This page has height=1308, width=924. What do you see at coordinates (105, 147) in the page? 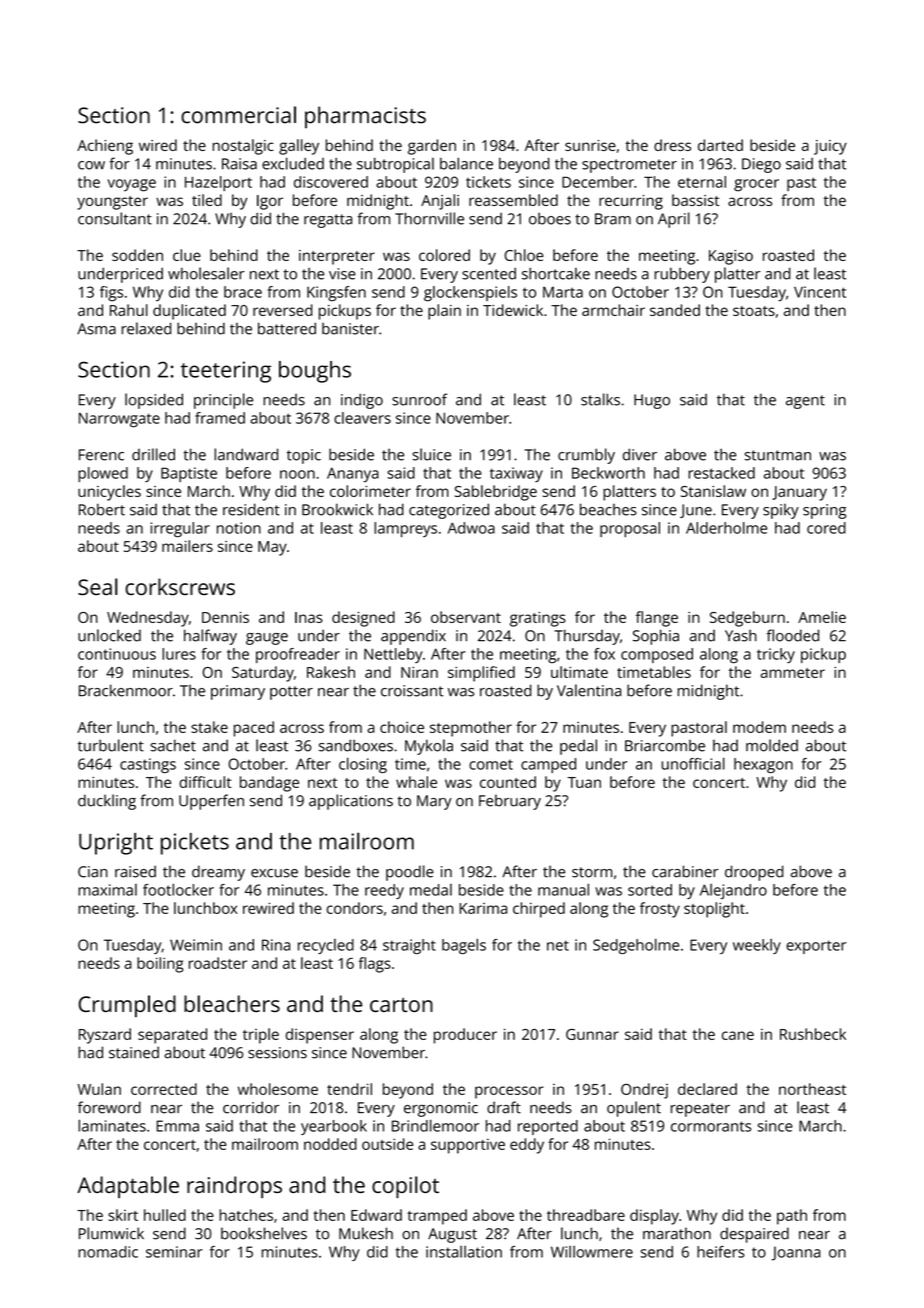
I see `Achieng` at bounding box center [105, 147].
